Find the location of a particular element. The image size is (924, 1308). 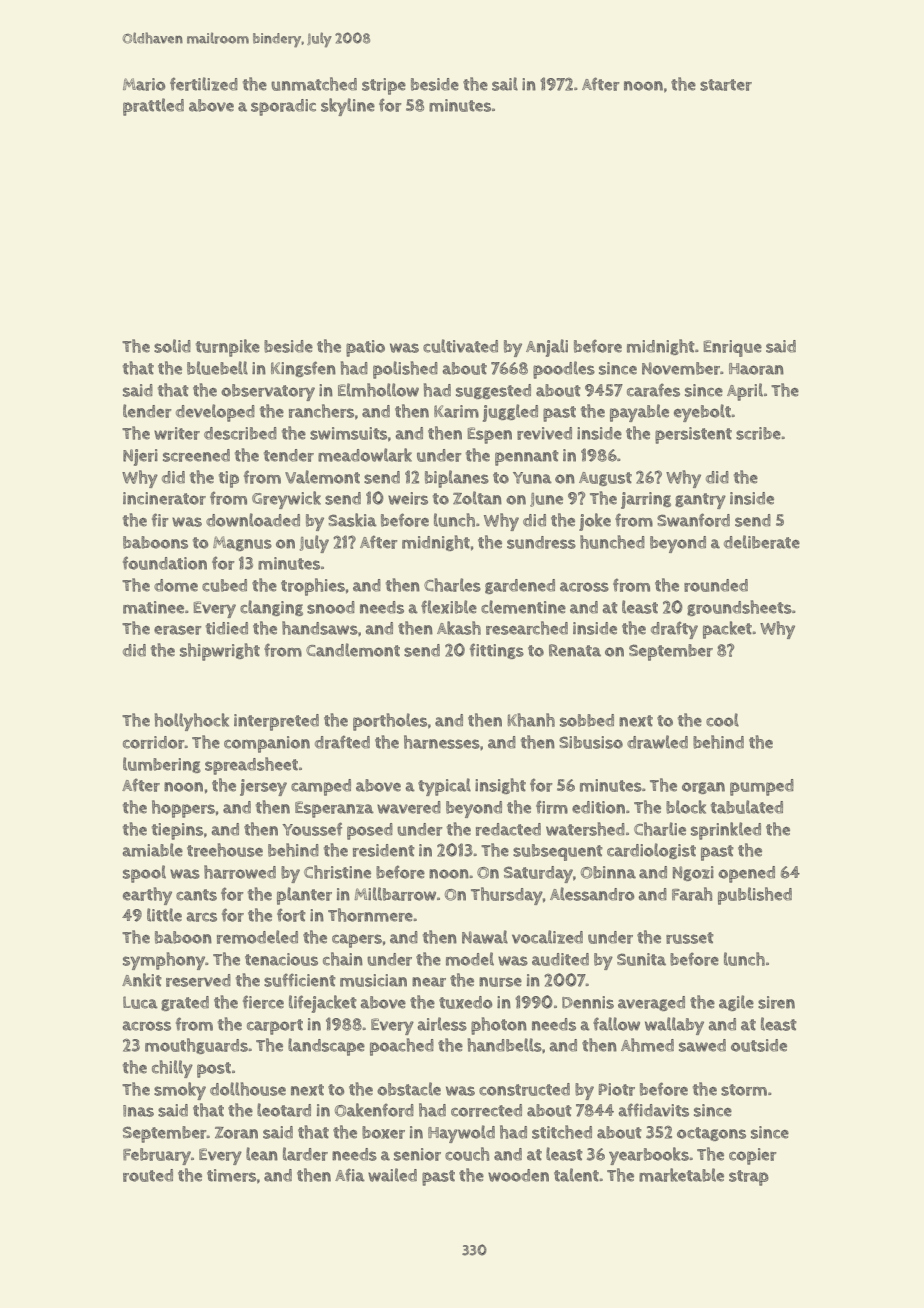

Mario is located at coordinates (144, 84).
